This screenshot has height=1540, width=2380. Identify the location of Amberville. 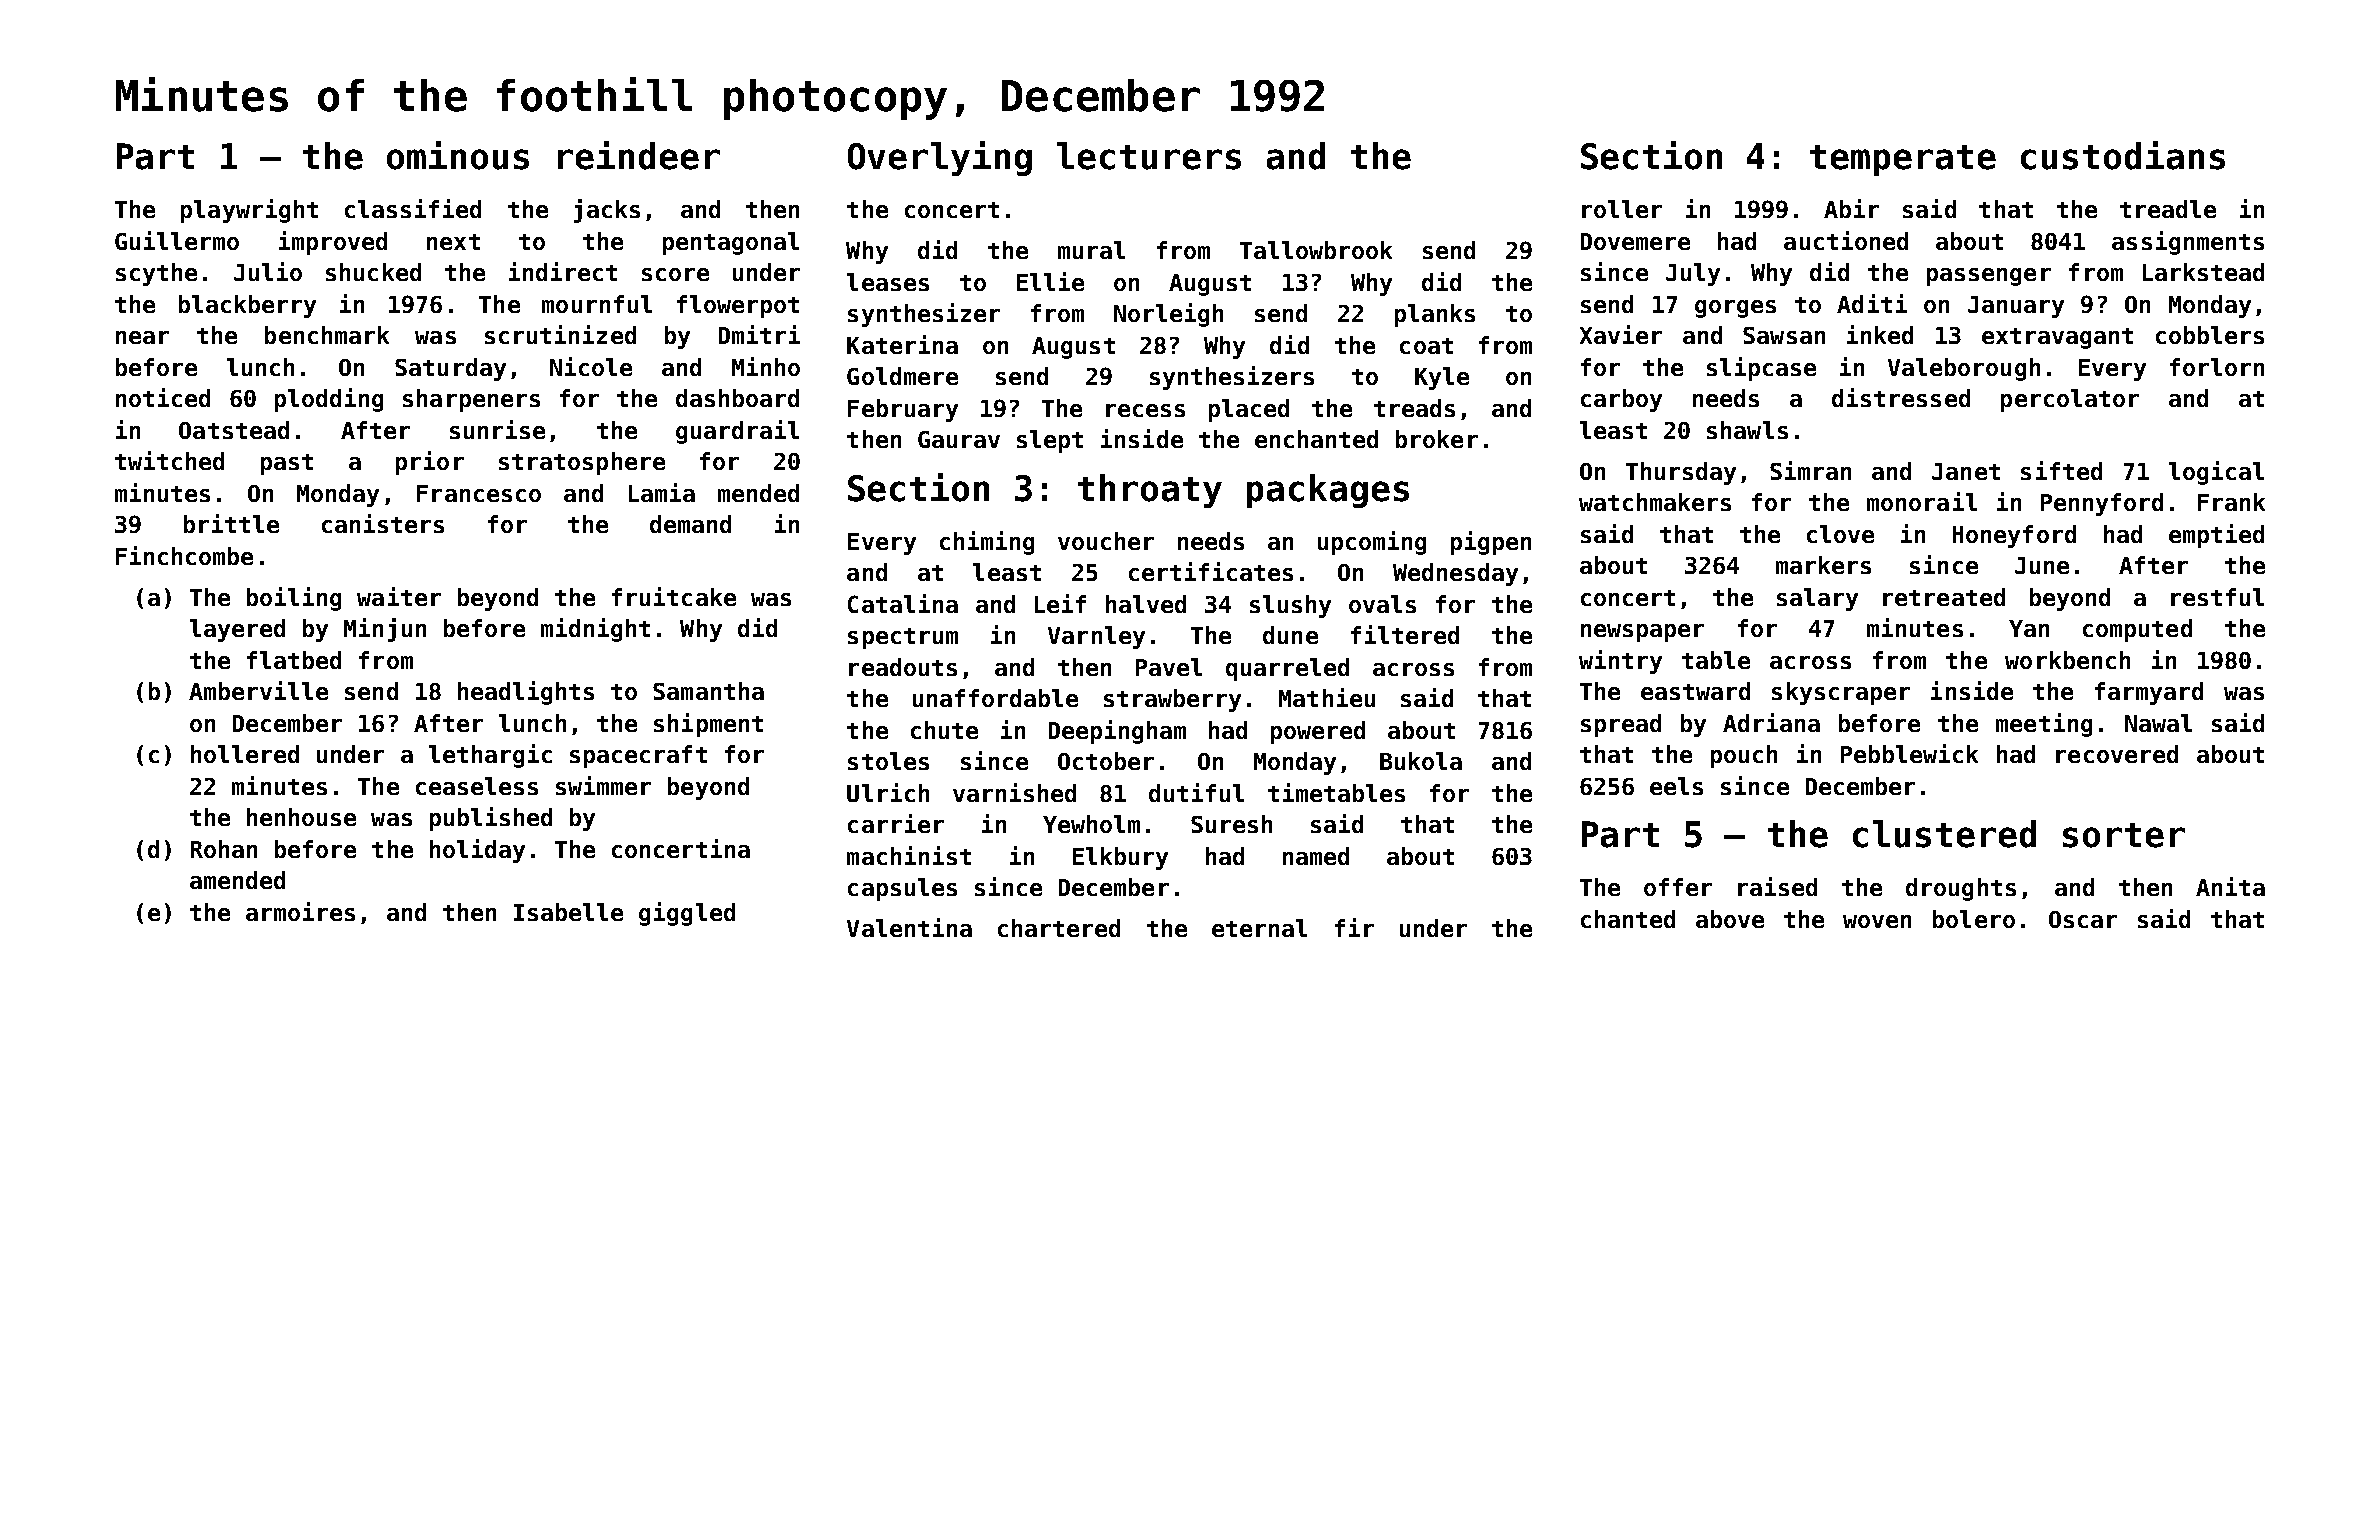
(258, 690).
